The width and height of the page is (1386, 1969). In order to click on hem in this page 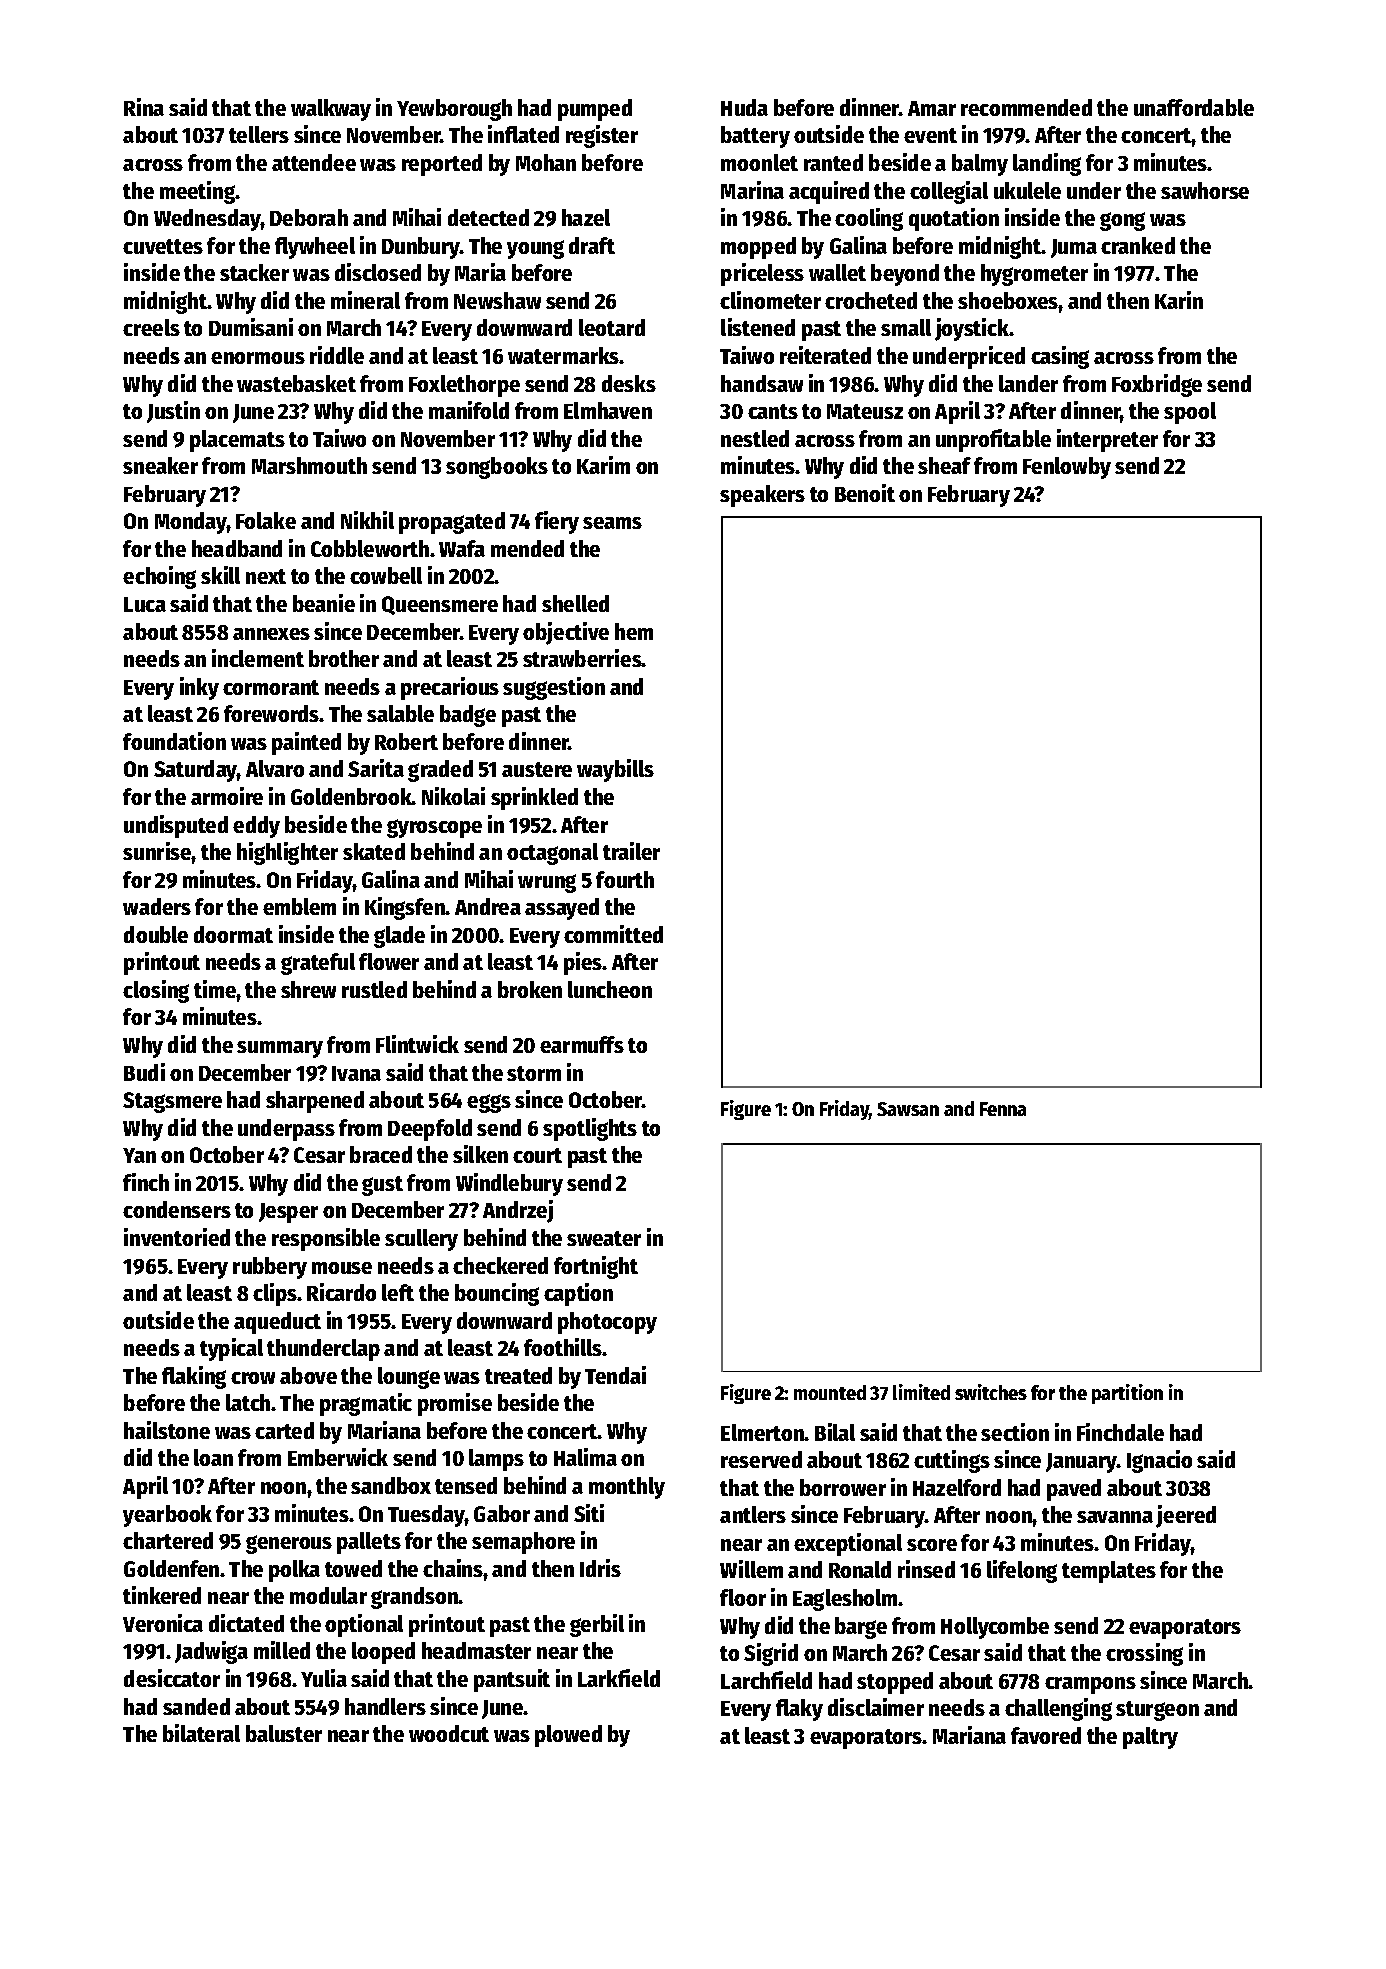, I will do `click(634, 631)`.
